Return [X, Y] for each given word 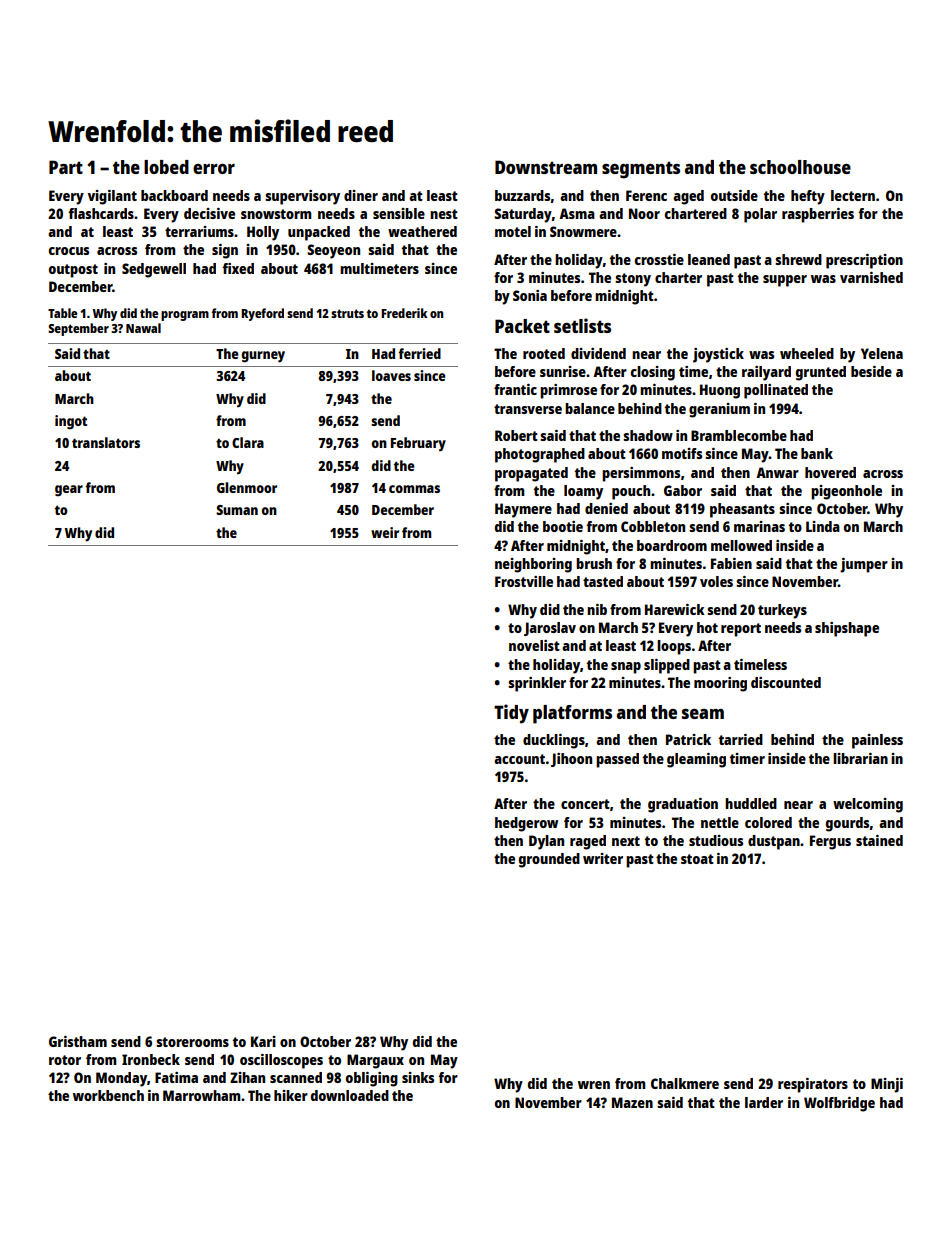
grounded [549, 860]
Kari [263, 1041]
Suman [237, 510]
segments [641, 170]
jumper [864, 565]
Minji [887, 1085]
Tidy [511, 714]
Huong [720, 391]
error [214, 169]
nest [444, 214]
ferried [420, 353]
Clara [248, 442]
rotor [65, 1060]
